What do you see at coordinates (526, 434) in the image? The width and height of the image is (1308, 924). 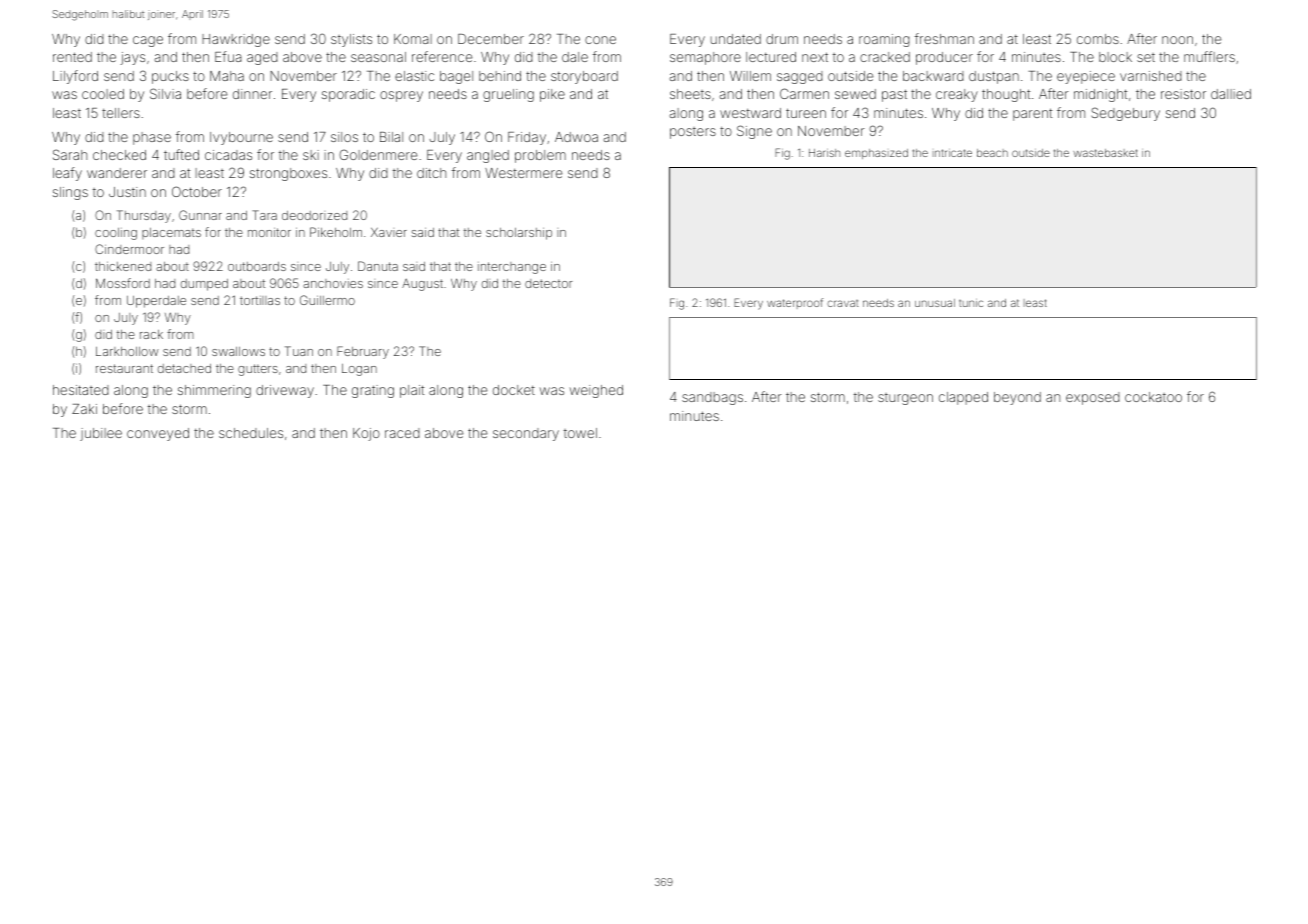 I see `secondary` at bounding box center [526, 434].
